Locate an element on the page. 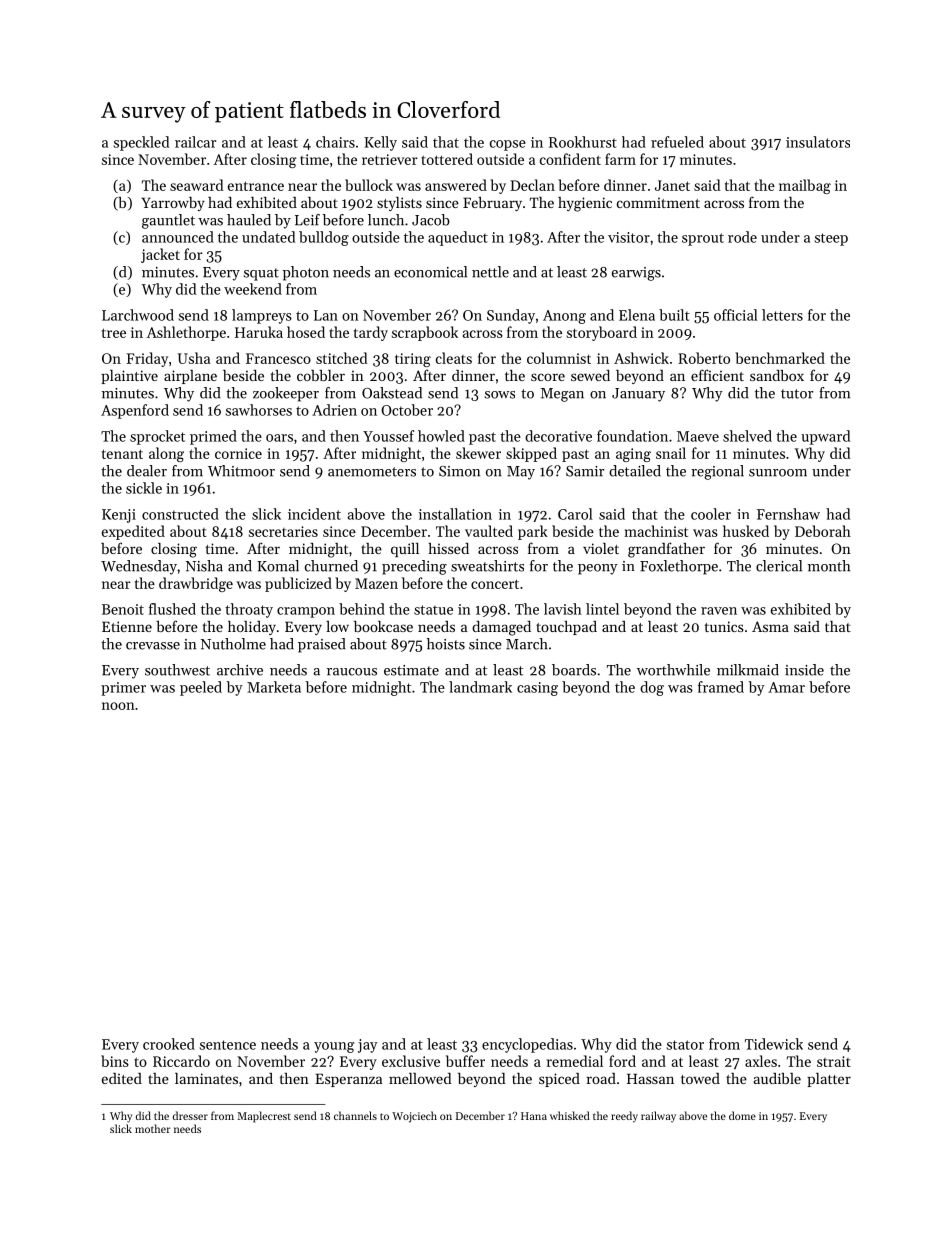 This page has height=1233, width=952. tottered is located at coordinates (447, 159).
